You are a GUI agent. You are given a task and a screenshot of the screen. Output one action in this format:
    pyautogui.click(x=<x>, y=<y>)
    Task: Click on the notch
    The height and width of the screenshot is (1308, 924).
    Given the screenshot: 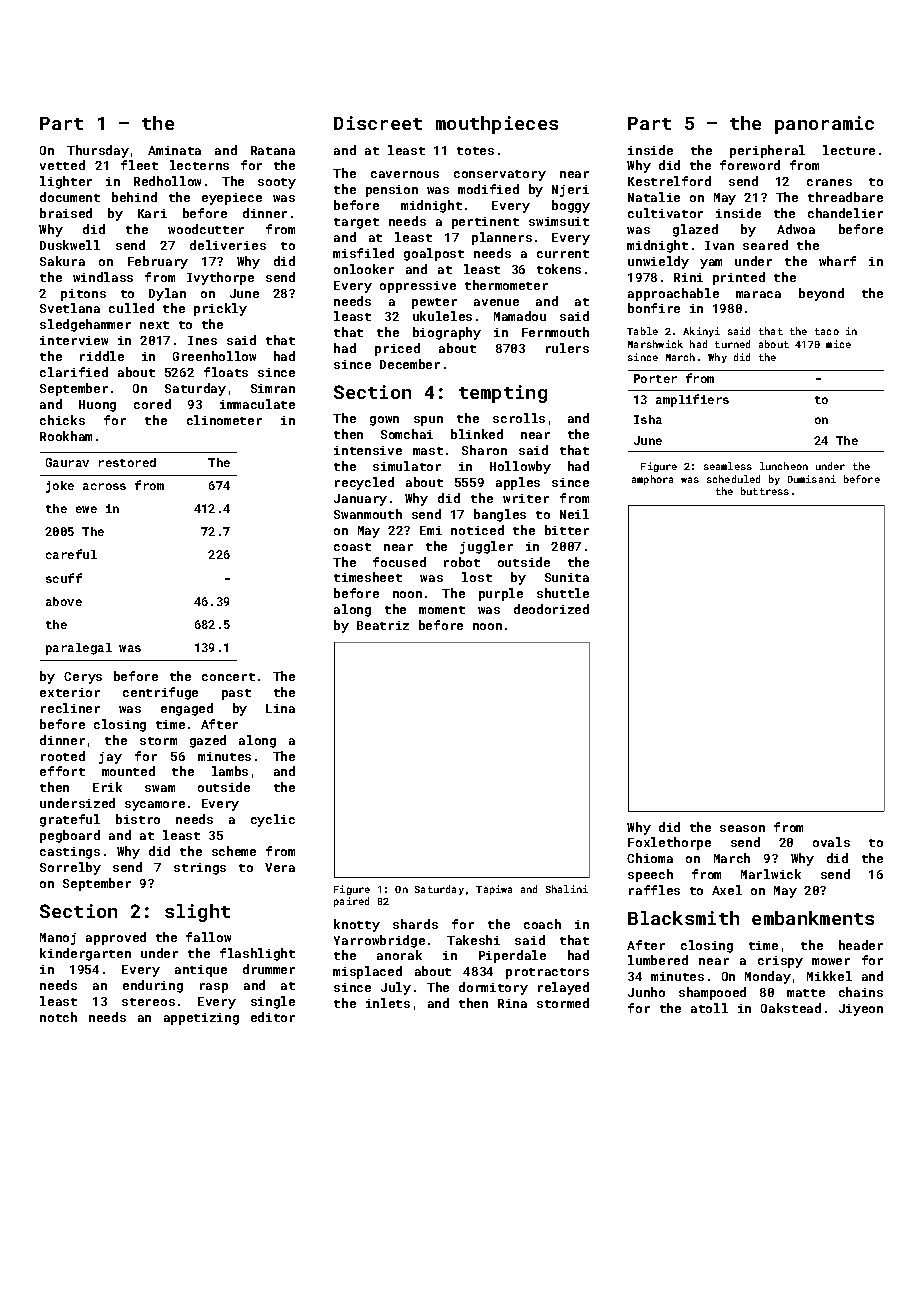 What is the action you would take?
    pyautogui.click(x=58, y=1017)
